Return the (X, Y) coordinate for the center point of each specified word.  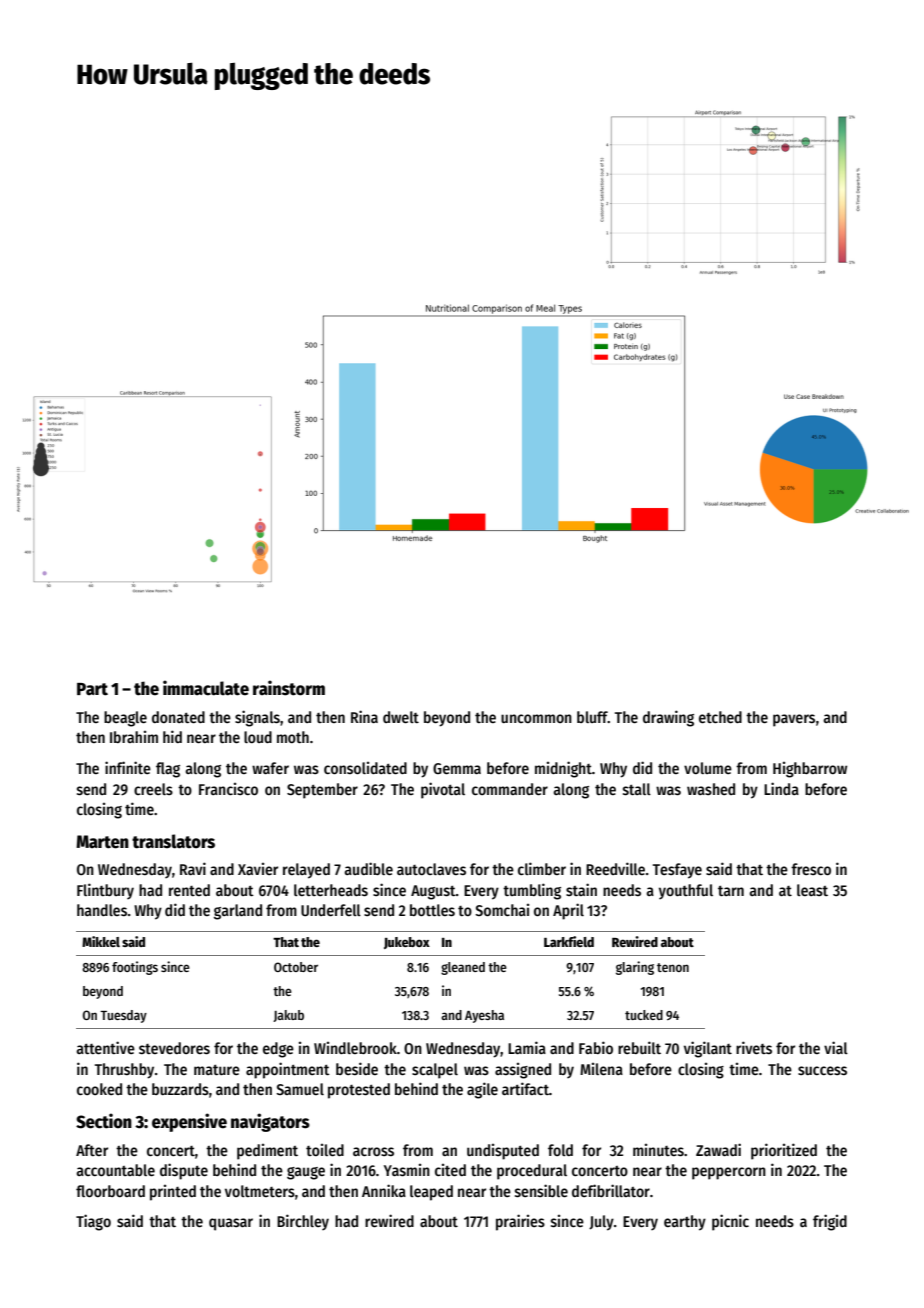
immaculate (206, 688)
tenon (673, 967)
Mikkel (101, 941)
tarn (731, 891)
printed (173, 1193)
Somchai (502, 910)
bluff (592, 717)
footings (135, 968)
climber (542, 868)
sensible (541, 1191)
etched (720, 717)
